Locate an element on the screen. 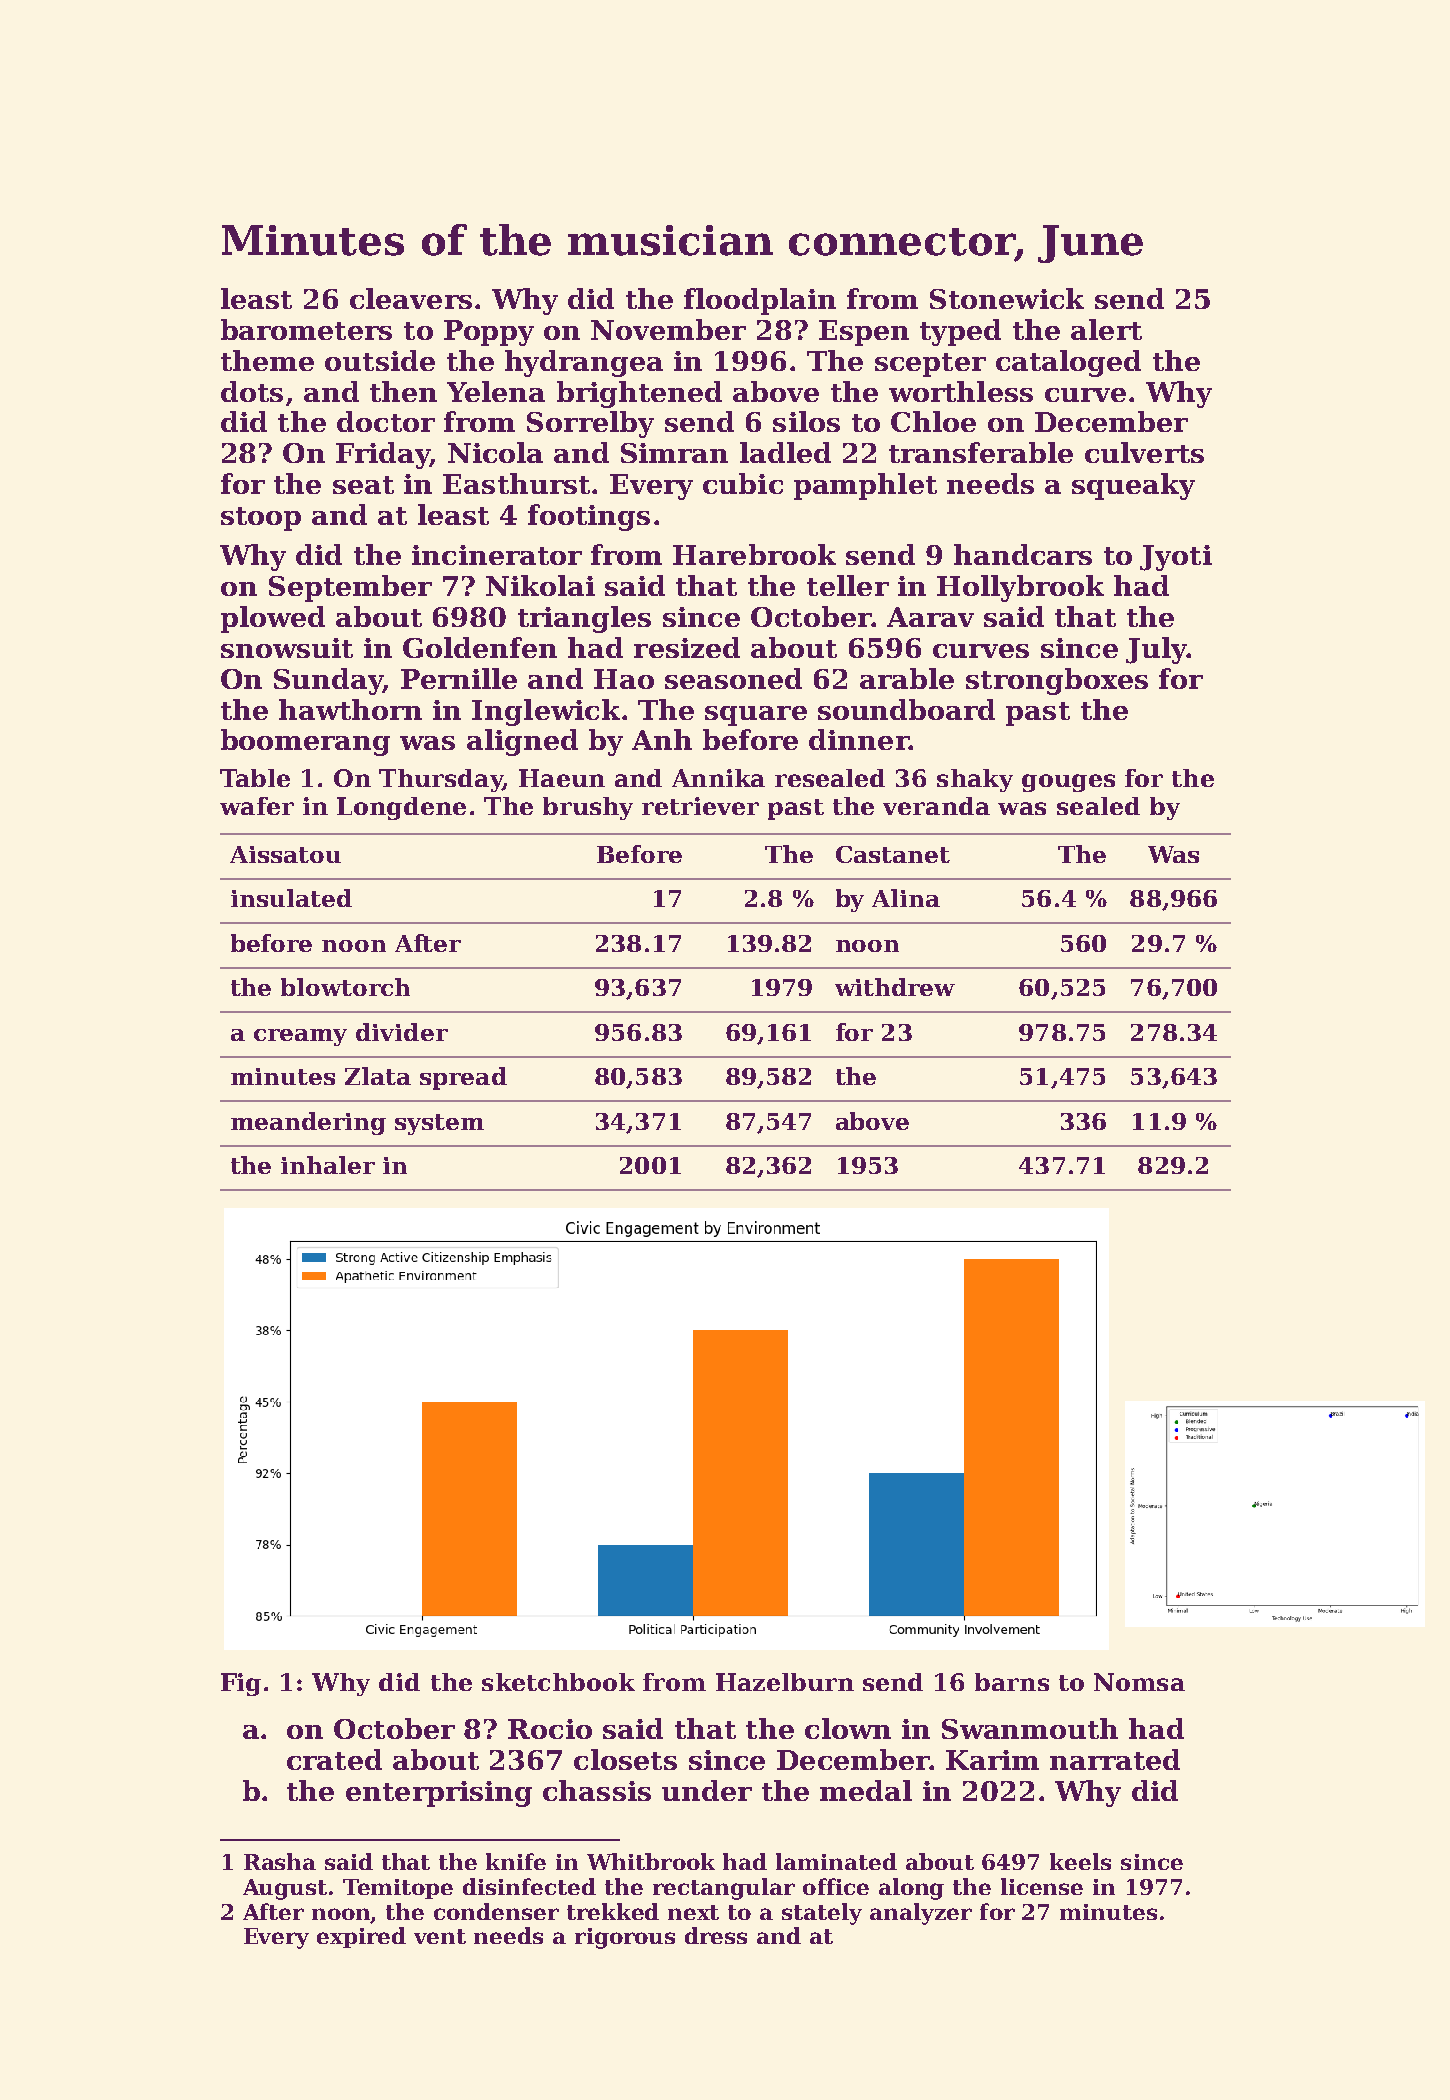 This screenshot has width=1450, height=2100. Alina is located at coordinates (906, 898).
